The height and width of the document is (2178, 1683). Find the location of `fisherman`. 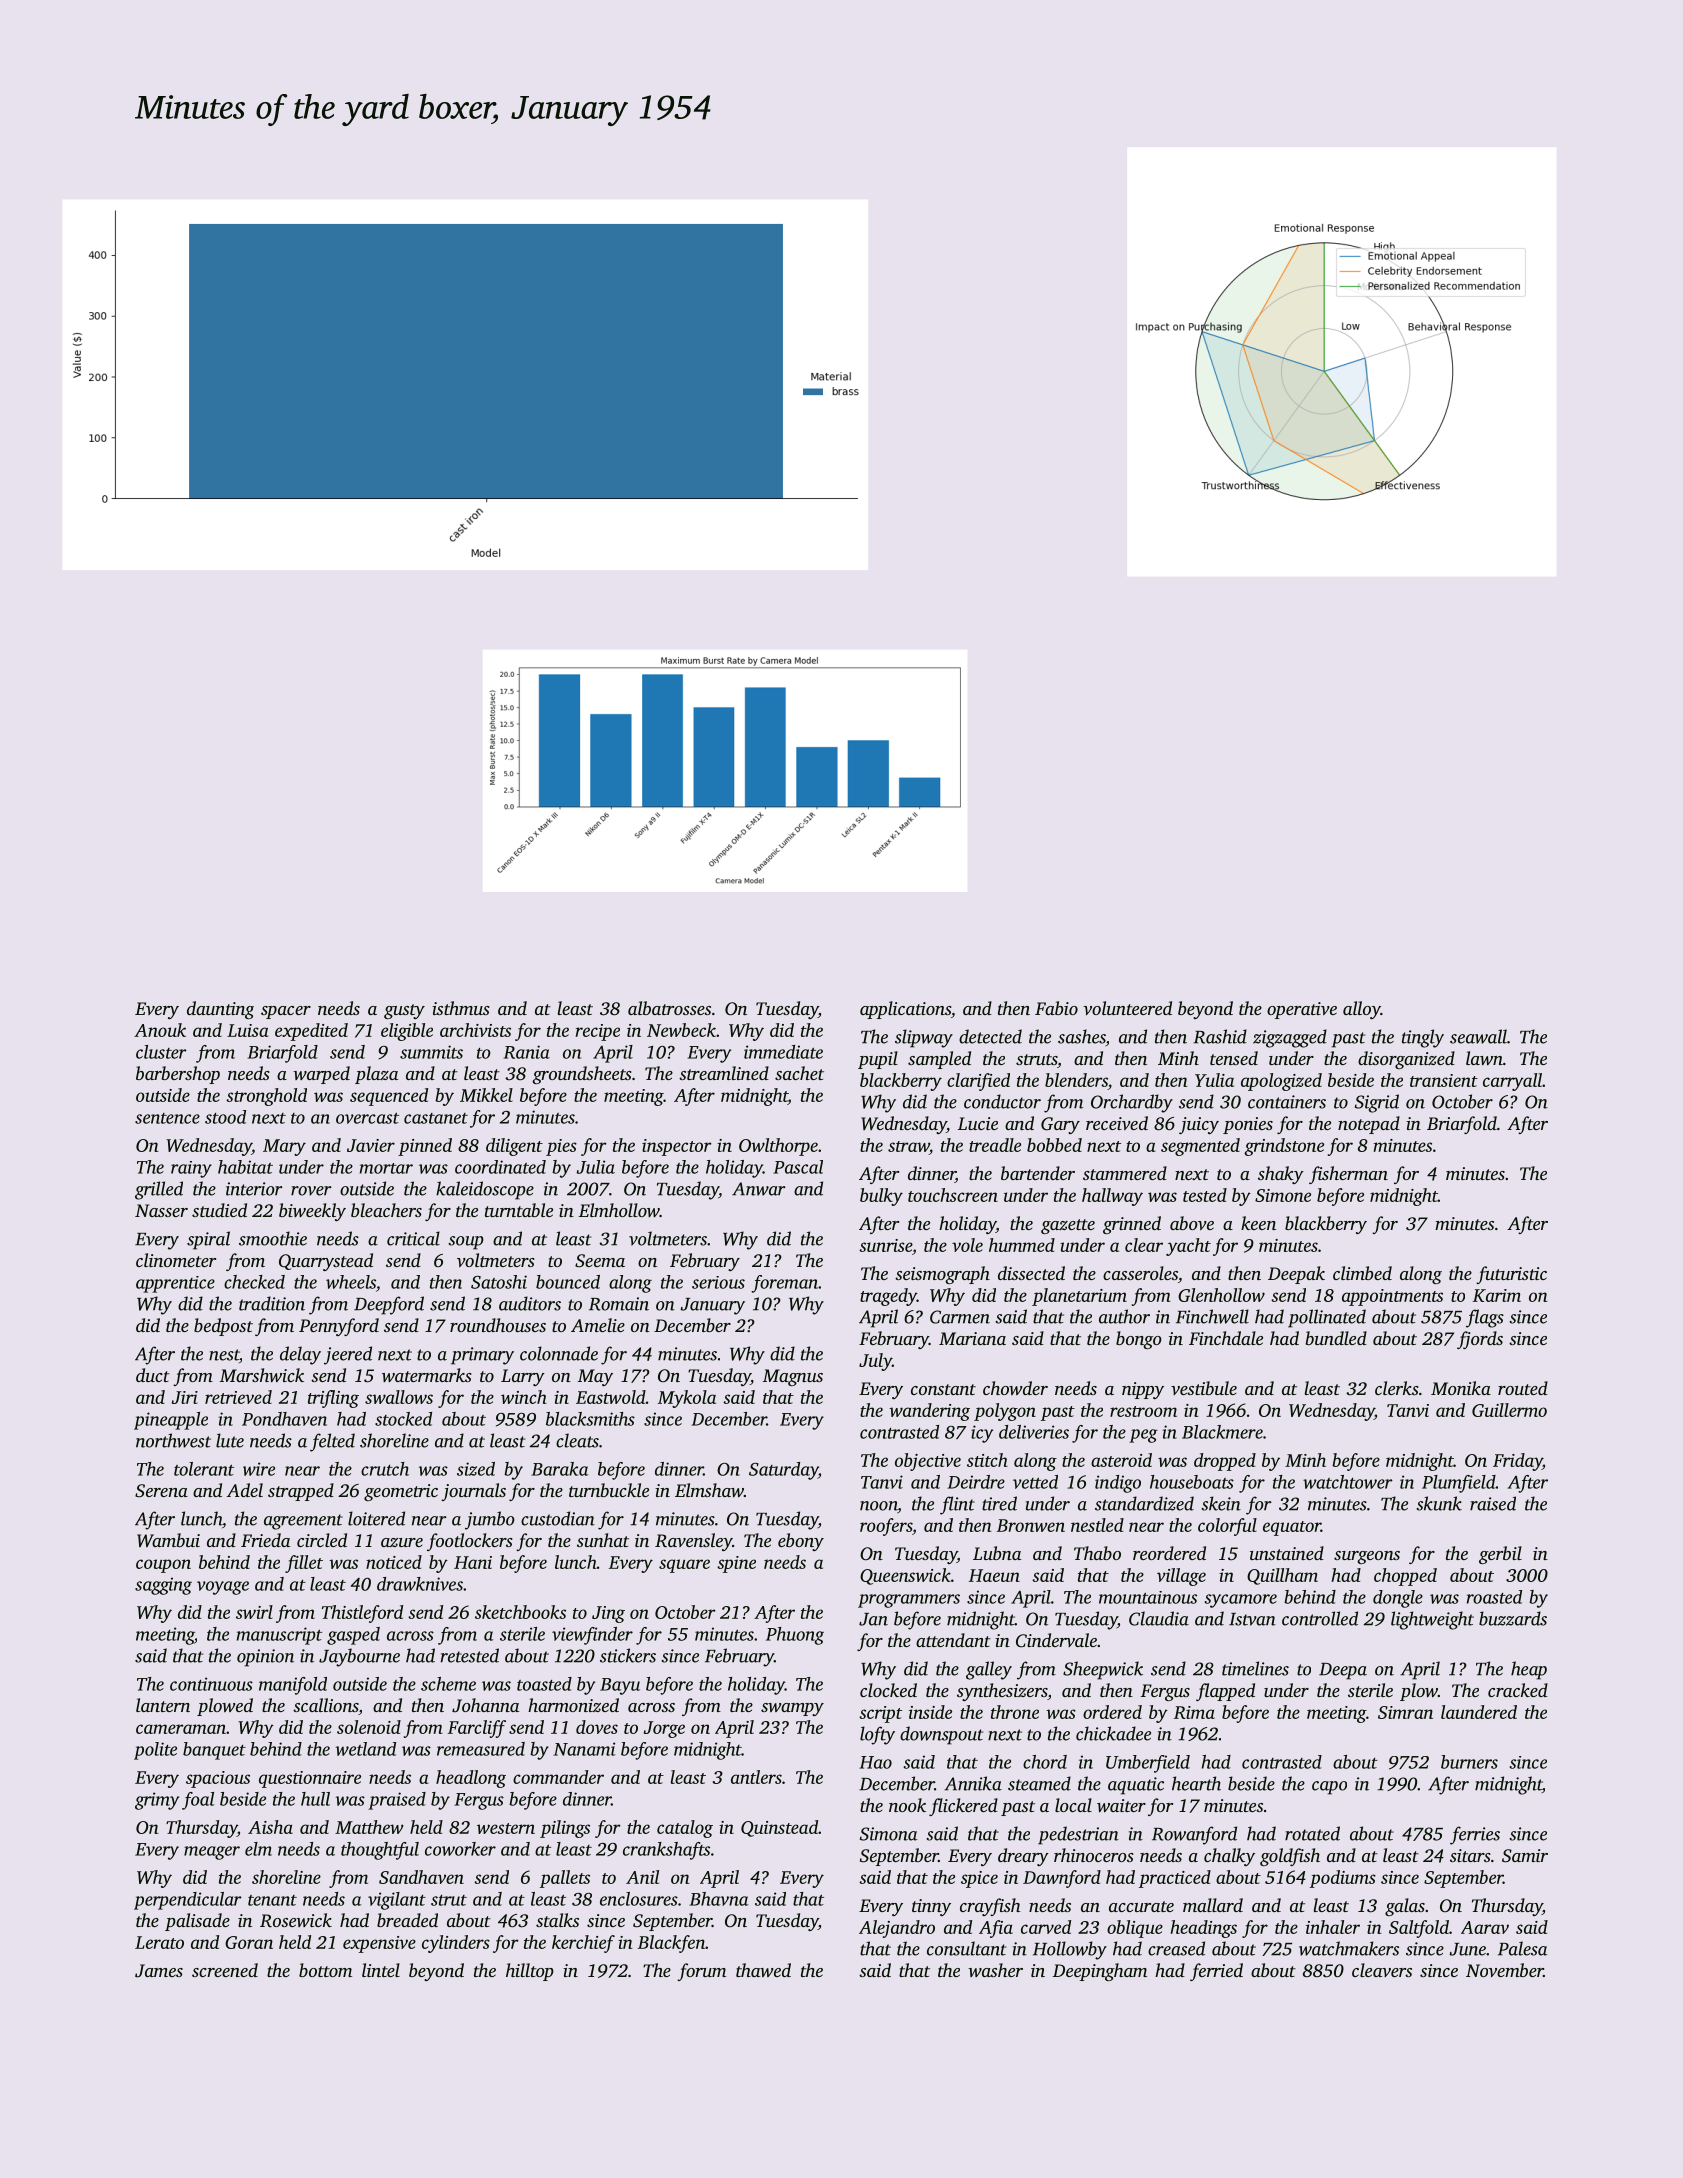

fisherman is located at coordinates (1348, 1175).
